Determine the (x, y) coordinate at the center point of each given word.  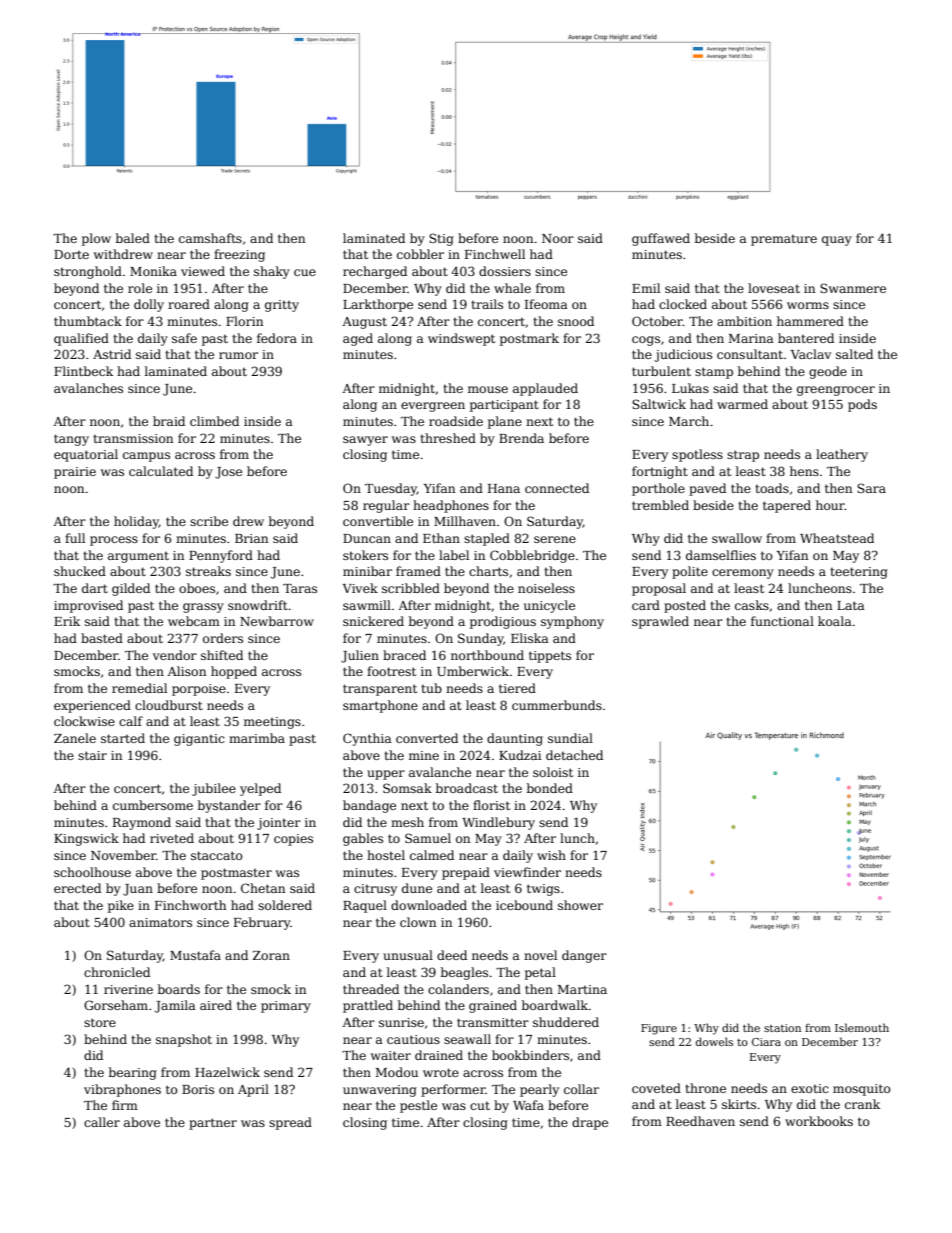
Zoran (271, 955)
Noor (558, 238)
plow (96, 239)
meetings (272, 723)
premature (784, 240)
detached (574, 755)
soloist (553, 772)
